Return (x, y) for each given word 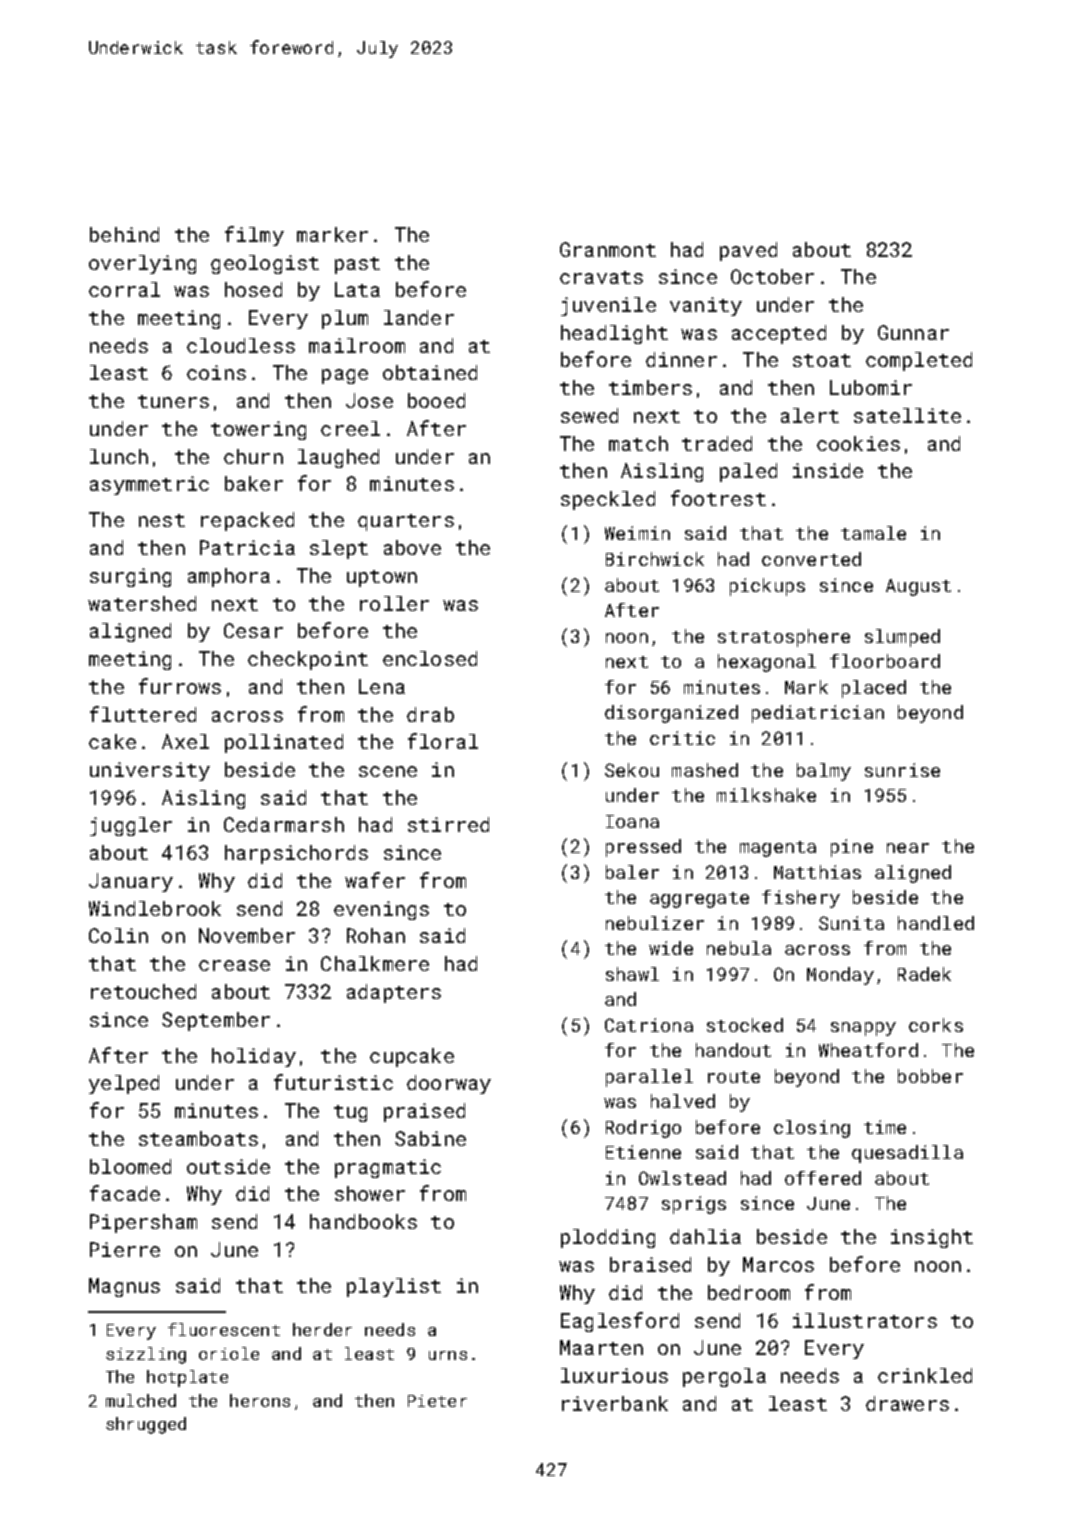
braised (650, 1264)
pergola (724, 1377)
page (345, 376)
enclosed (430, 658)
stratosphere (784, 638)
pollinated (284, 743)
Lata (357, 289)
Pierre (125, 1249)
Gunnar (913, 332)
